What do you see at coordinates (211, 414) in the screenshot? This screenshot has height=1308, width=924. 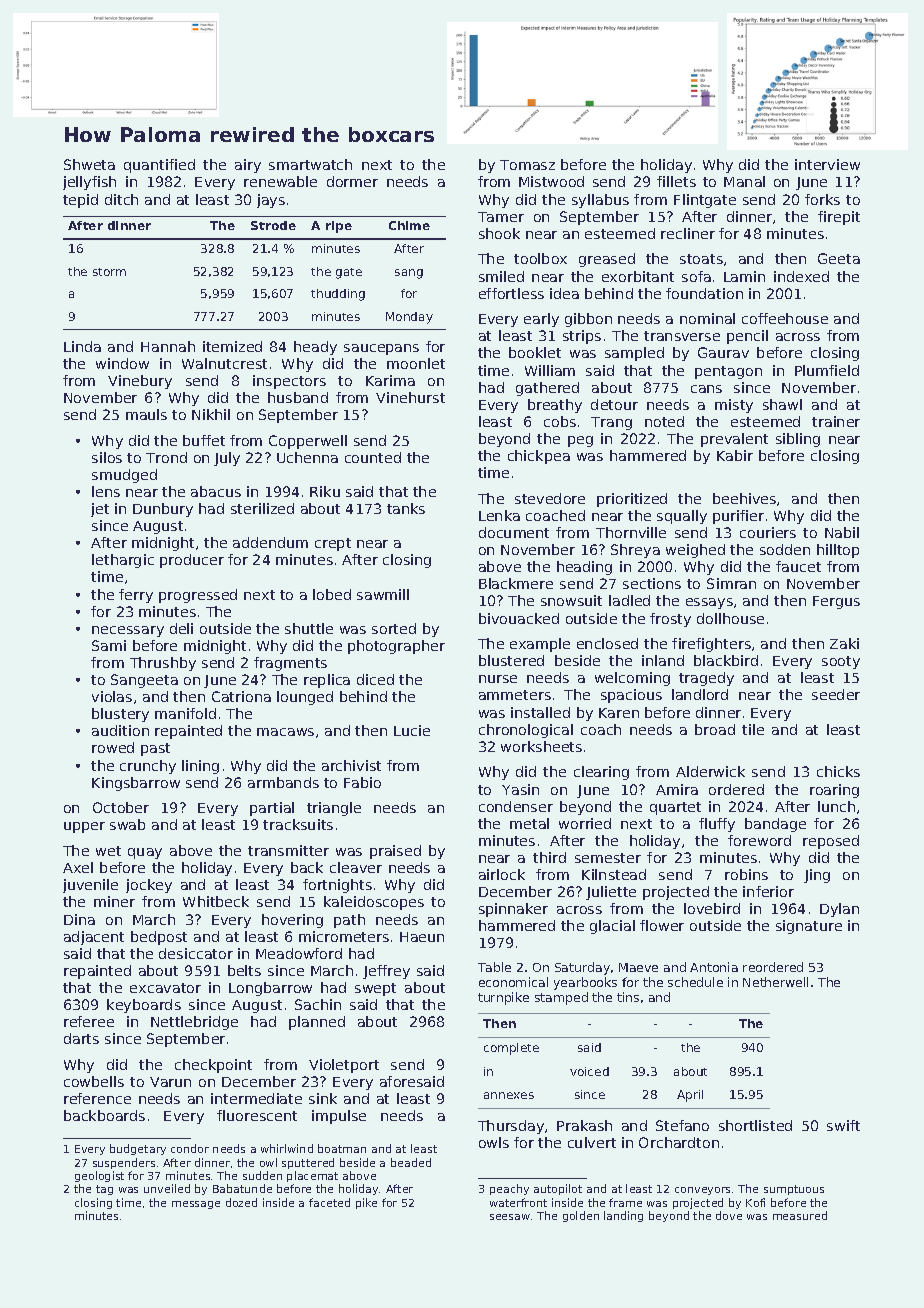 I see `Nikhil` at bounding box center [211, 414].
